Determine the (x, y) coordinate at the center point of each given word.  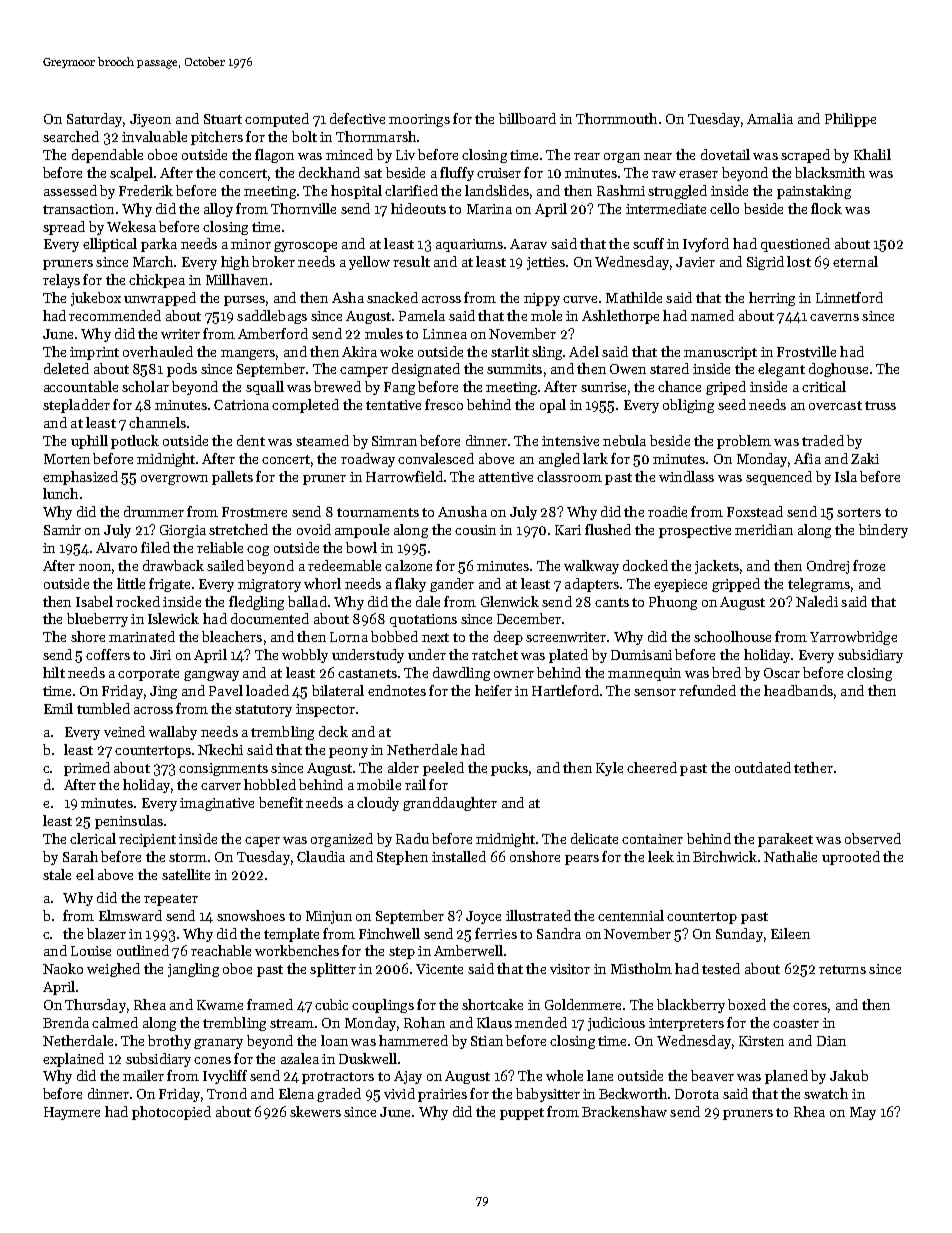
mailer (143, 1075)
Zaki (865, 458)
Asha (348, 297)
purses (244, 301)
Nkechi (220, 749)
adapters (592, 585)
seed (732, 404)
